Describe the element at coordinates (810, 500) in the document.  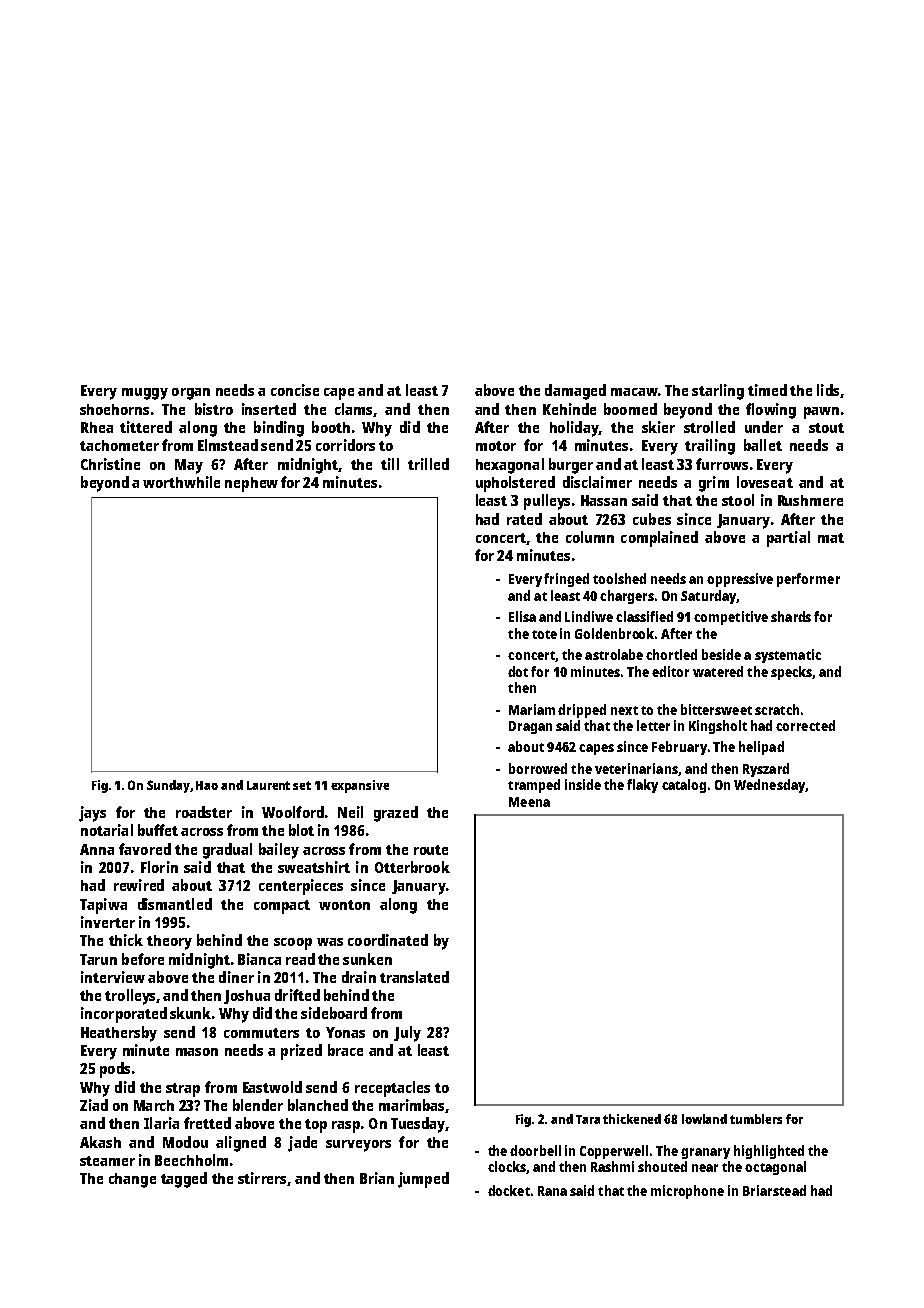
I see `Rushmere` at that location.
